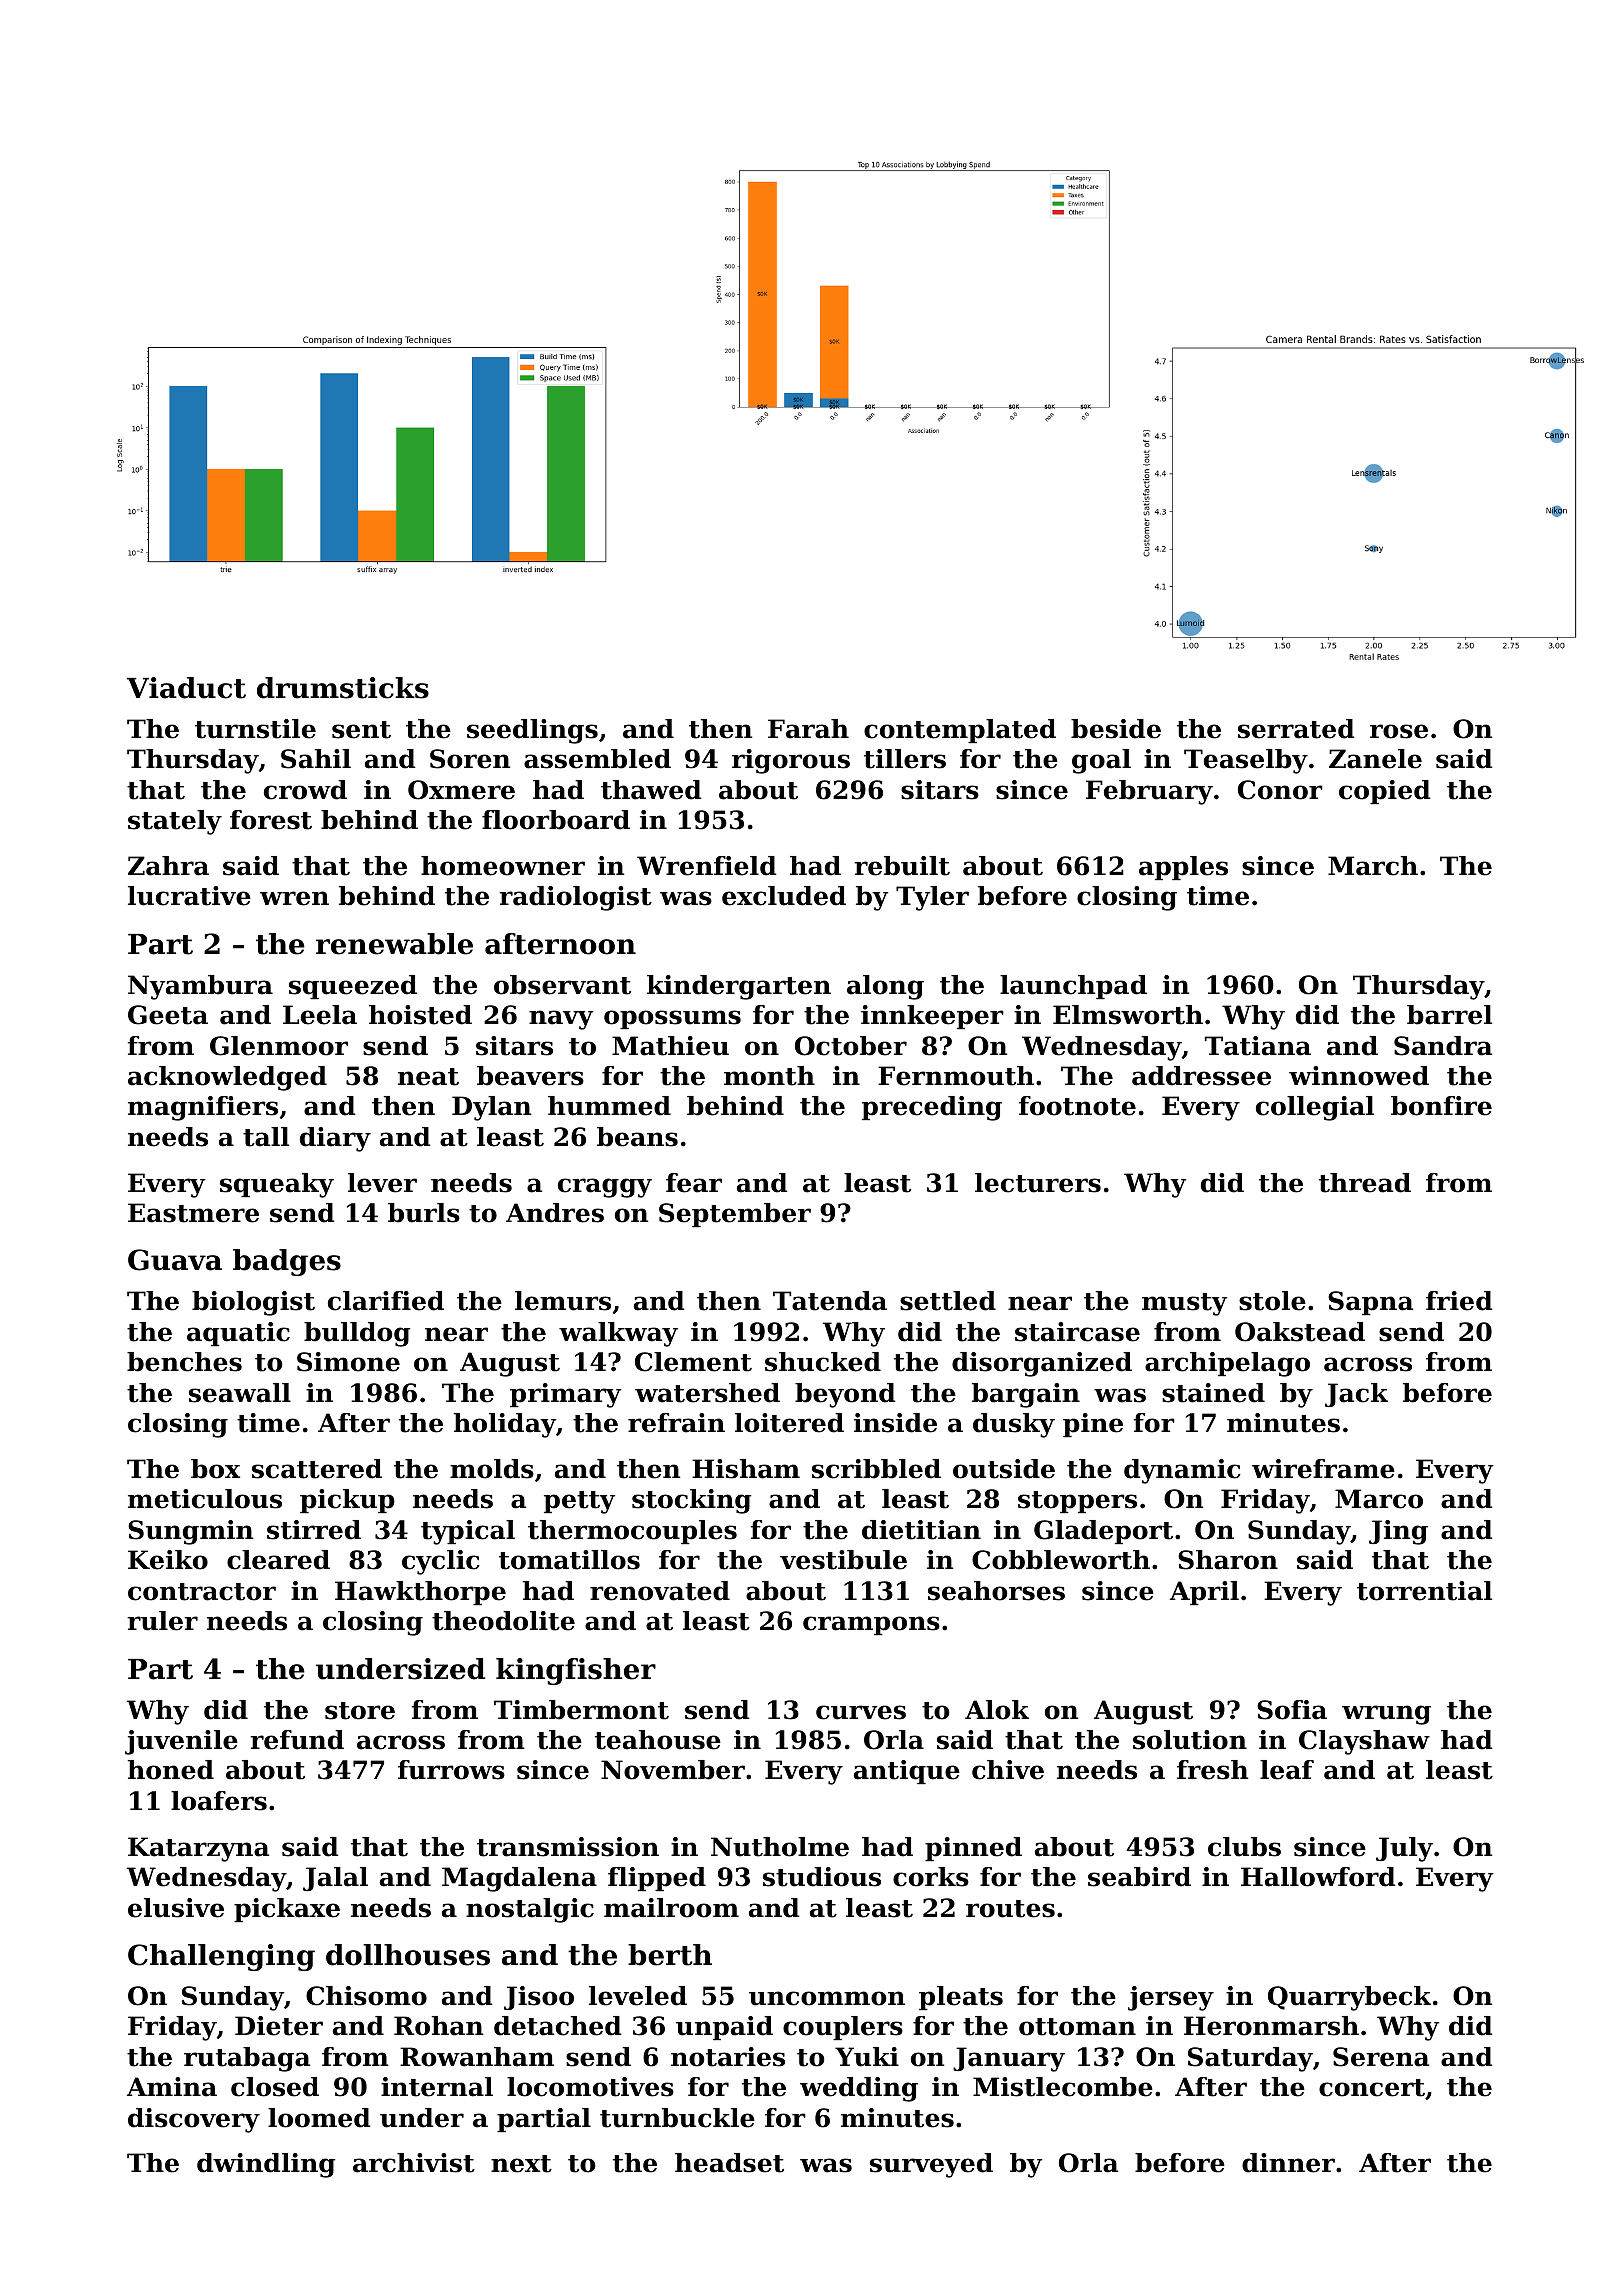  Describe the element at coordinates (1365, 1183) in the screenshot. I see `thread` at that location.
